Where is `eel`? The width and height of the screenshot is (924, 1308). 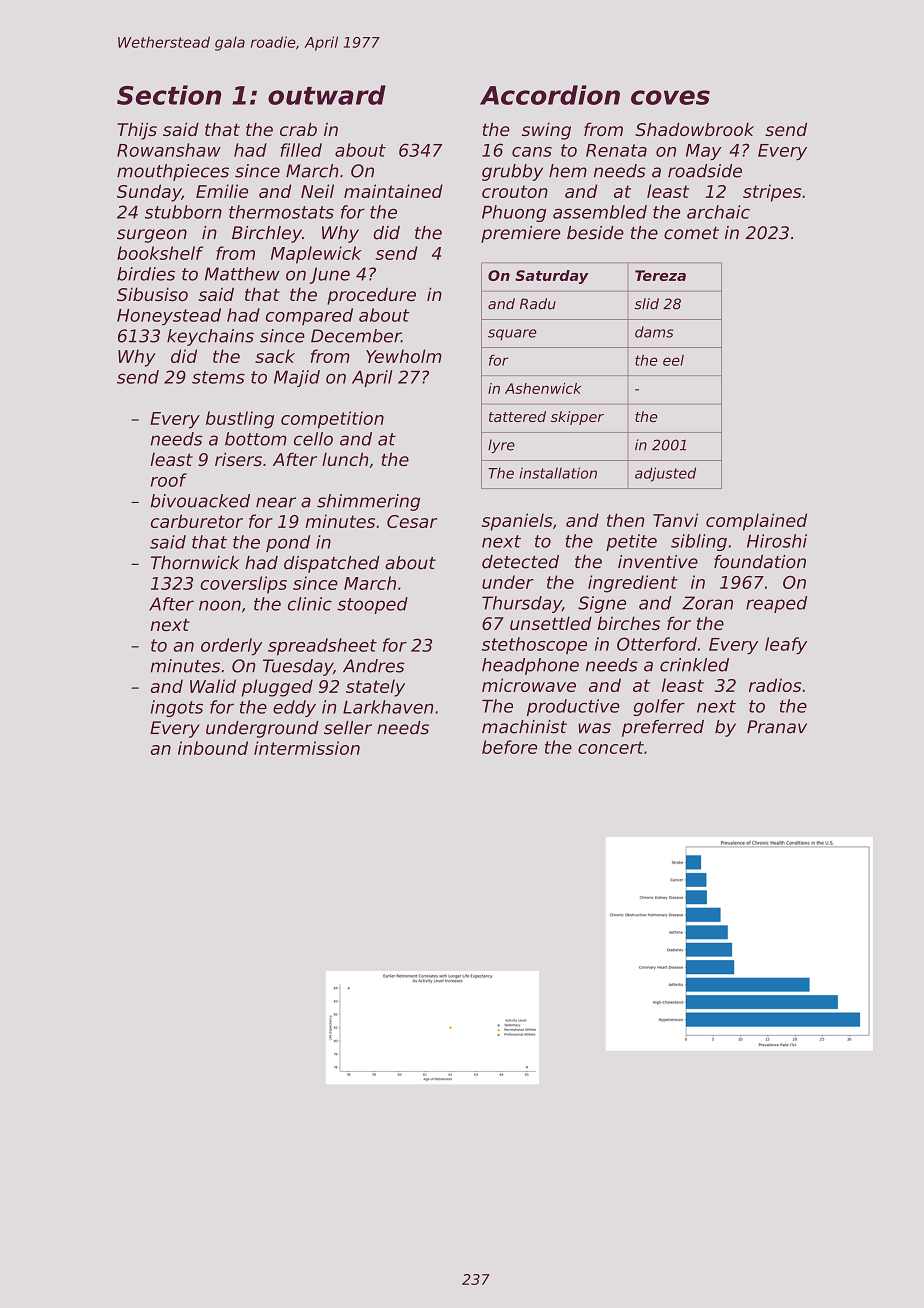
eel is located at coordinates (673, 360).
